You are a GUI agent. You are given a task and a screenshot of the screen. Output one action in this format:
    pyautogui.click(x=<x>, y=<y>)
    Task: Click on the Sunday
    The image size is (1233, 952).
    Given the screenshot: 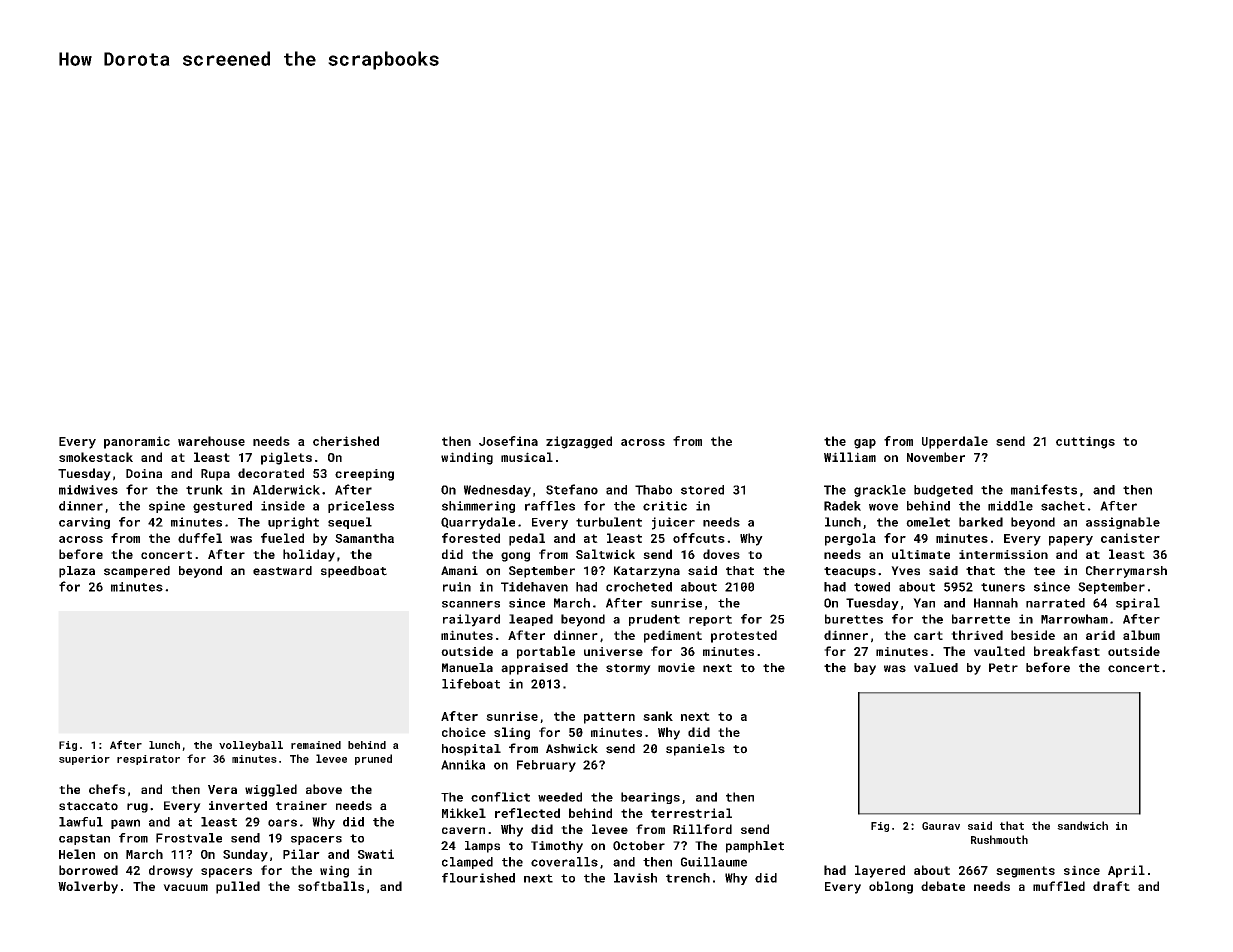 What is the action you would take?
    pyautogui.click(x=245, y=855)
